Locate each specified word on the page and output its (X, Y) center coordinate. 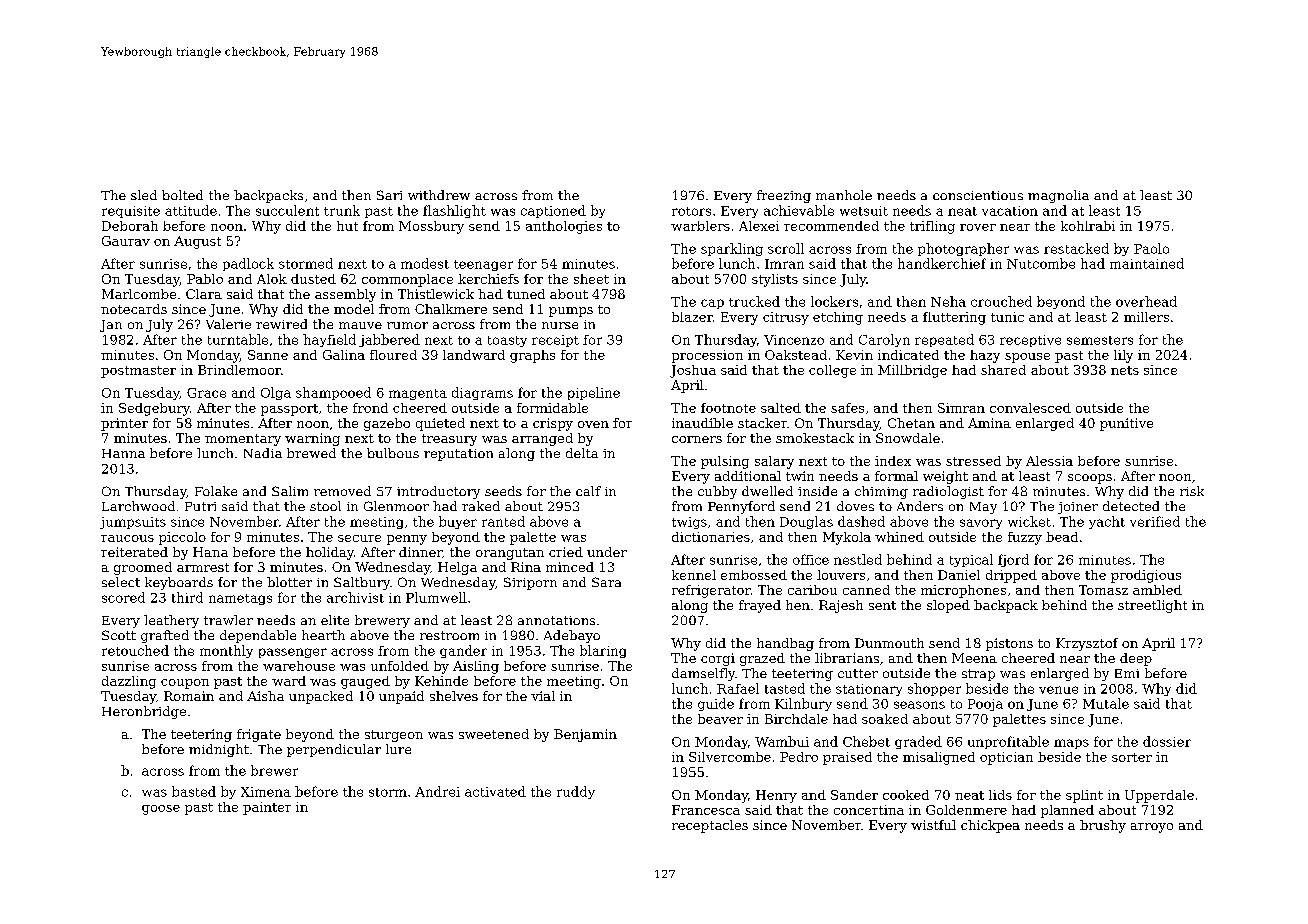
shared (1003, 370)
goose (161, 810)
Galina (344, 355)
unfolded (400, 666)
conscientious (978, 195)
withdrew (439, 195)
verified (1155, 521)
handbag (785, 644)
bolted (182, 195)
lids (1000, 795)
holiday (330, 553)
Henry (776, 796)
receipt (555, 341)
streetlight (1152, 606)
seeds (503, 491)
